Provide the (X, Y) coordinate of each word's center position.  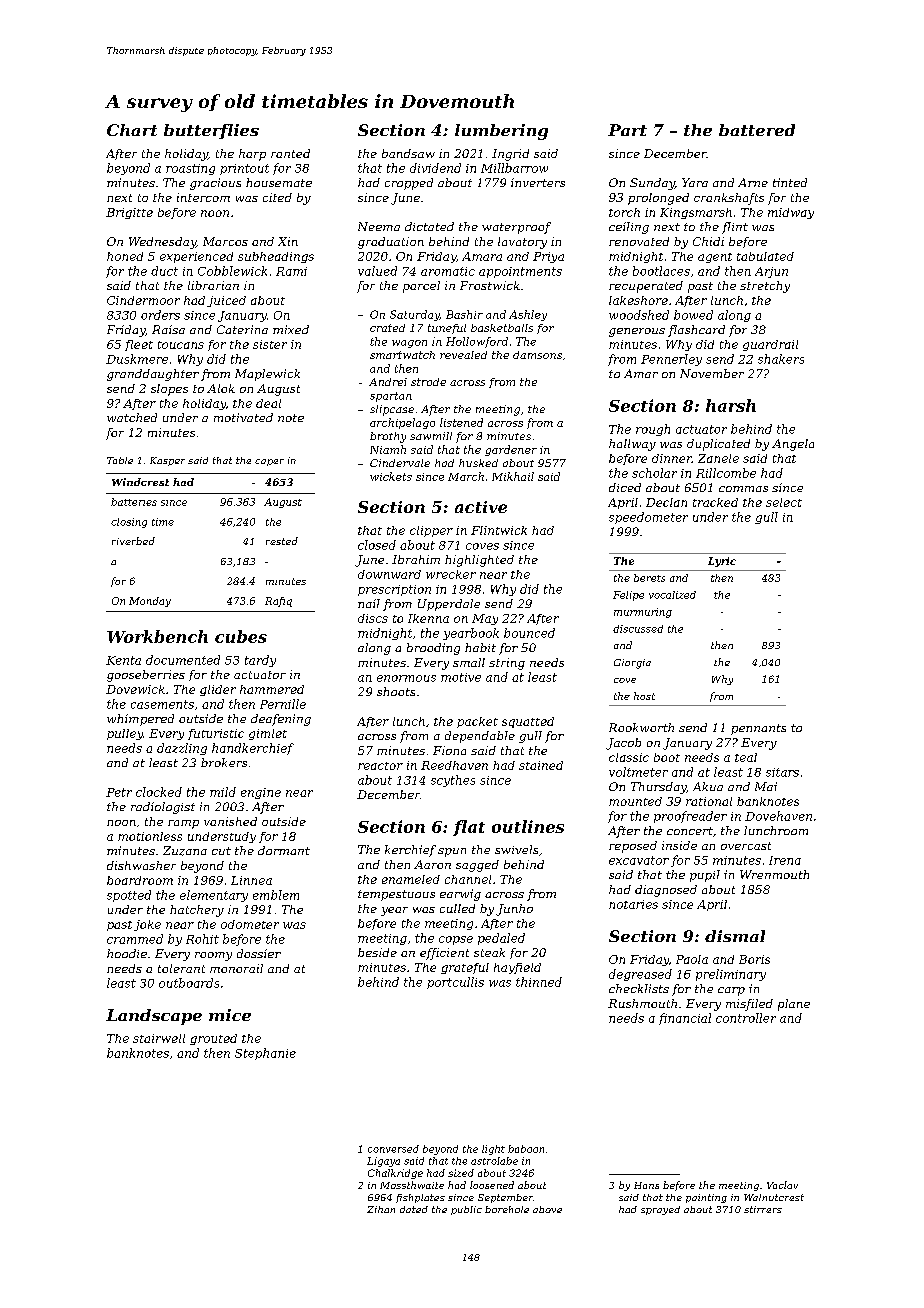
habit (480, 647)
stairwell (159, 1038)
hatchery (197, 911)
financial (685, 1019)
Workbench (157, 636)
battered (757, 130)
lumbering (501, 132)
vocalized (672, 595)
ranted (290, 153)
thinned (539, 982)
